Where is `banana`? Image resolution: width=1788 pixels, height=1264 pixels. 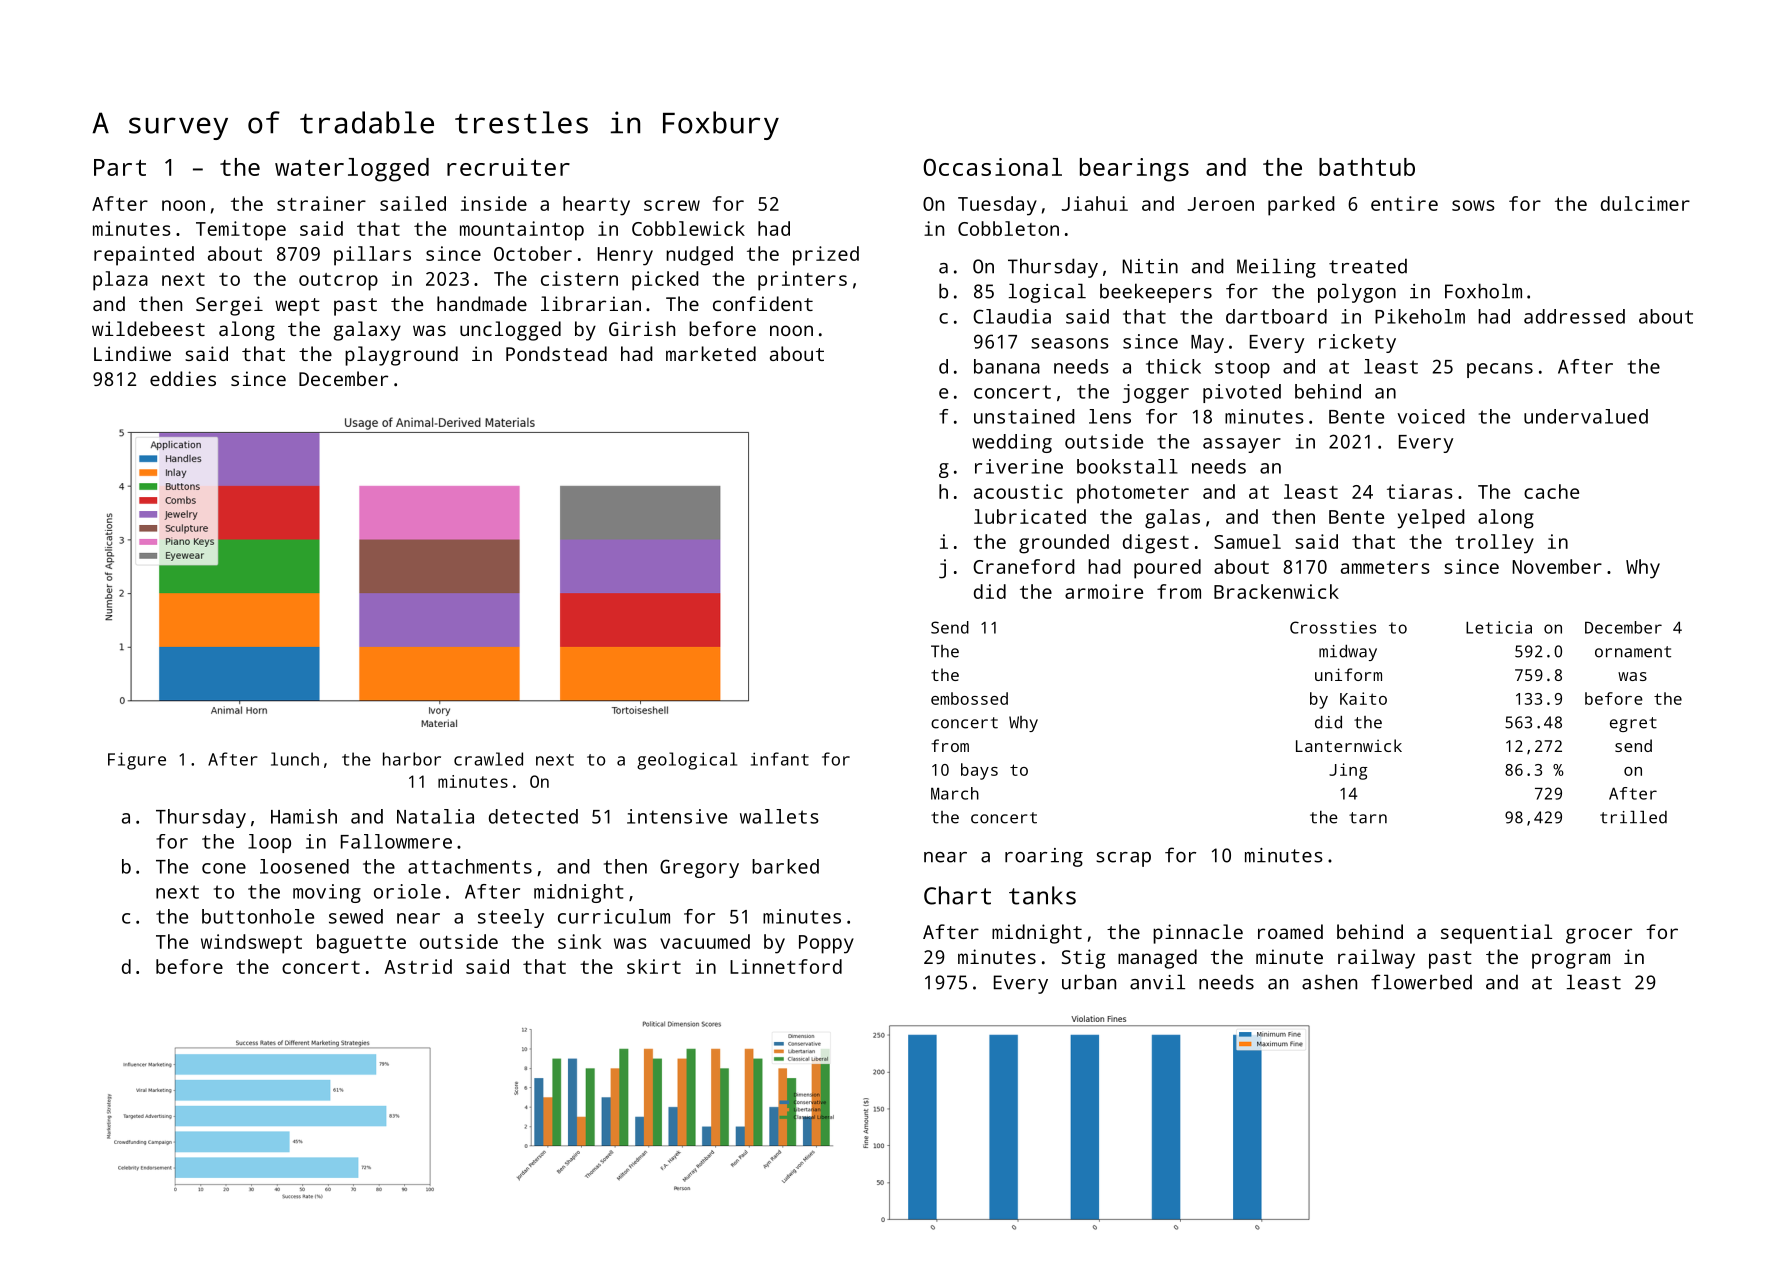
banana is located at coordinates (1007, 366).
